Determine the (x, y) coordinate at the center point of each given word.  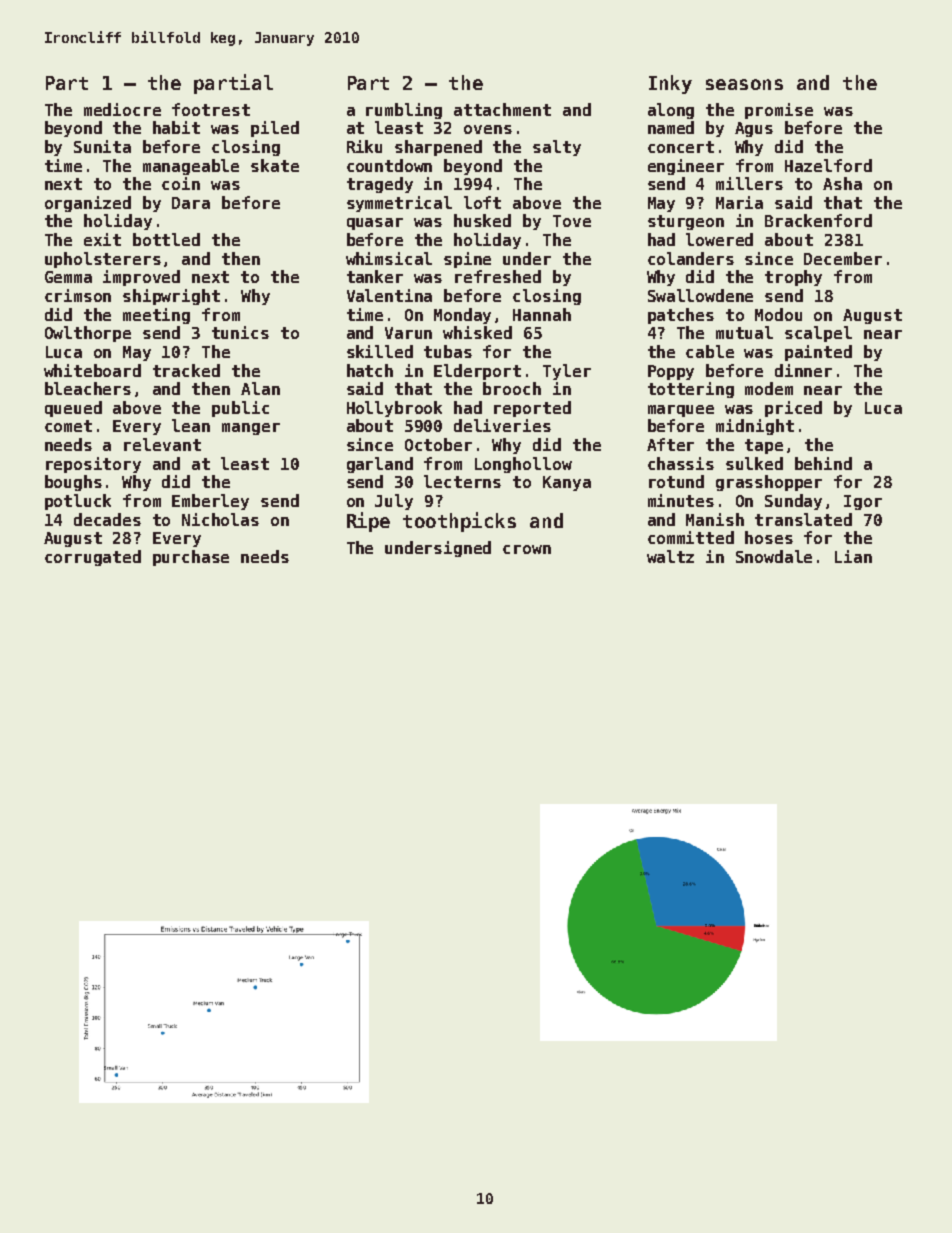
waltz (670, 556)
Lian (853, 556)
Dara (191, 203)
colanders (691, 258)
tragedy (380, 185)
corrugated (93, 558)
